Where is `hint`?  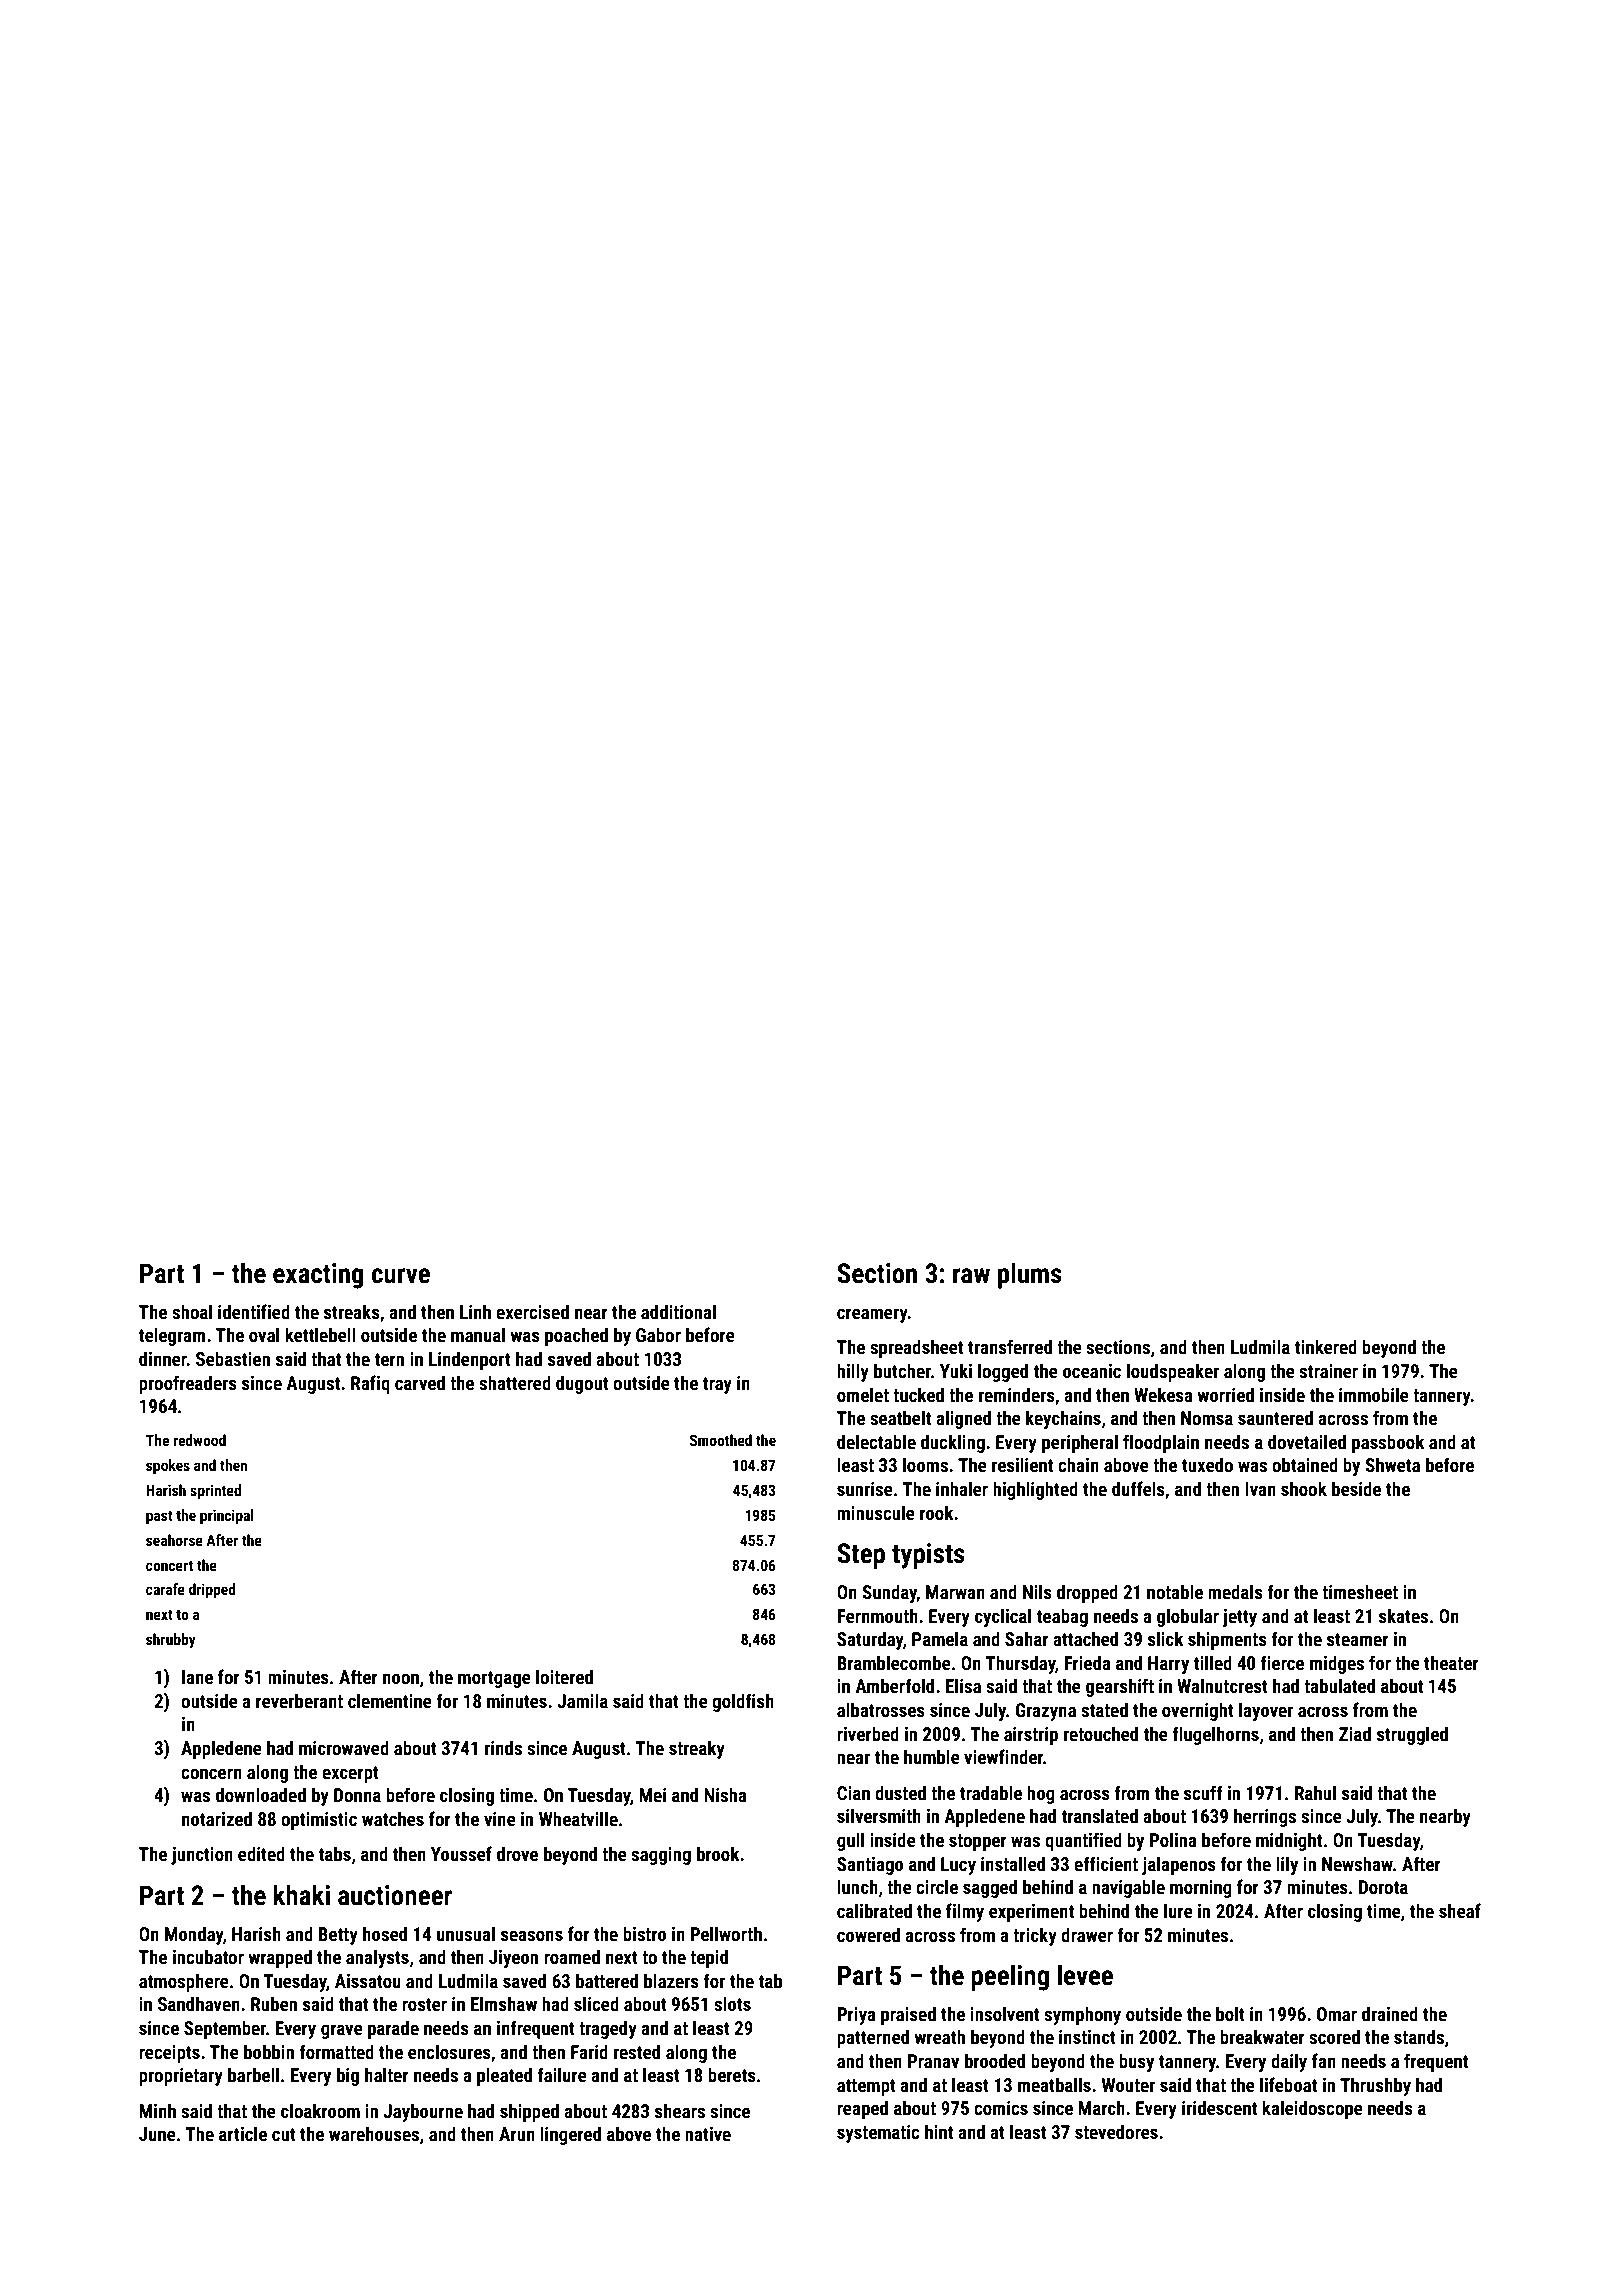
hint is located at coordinates (939, 2131).
